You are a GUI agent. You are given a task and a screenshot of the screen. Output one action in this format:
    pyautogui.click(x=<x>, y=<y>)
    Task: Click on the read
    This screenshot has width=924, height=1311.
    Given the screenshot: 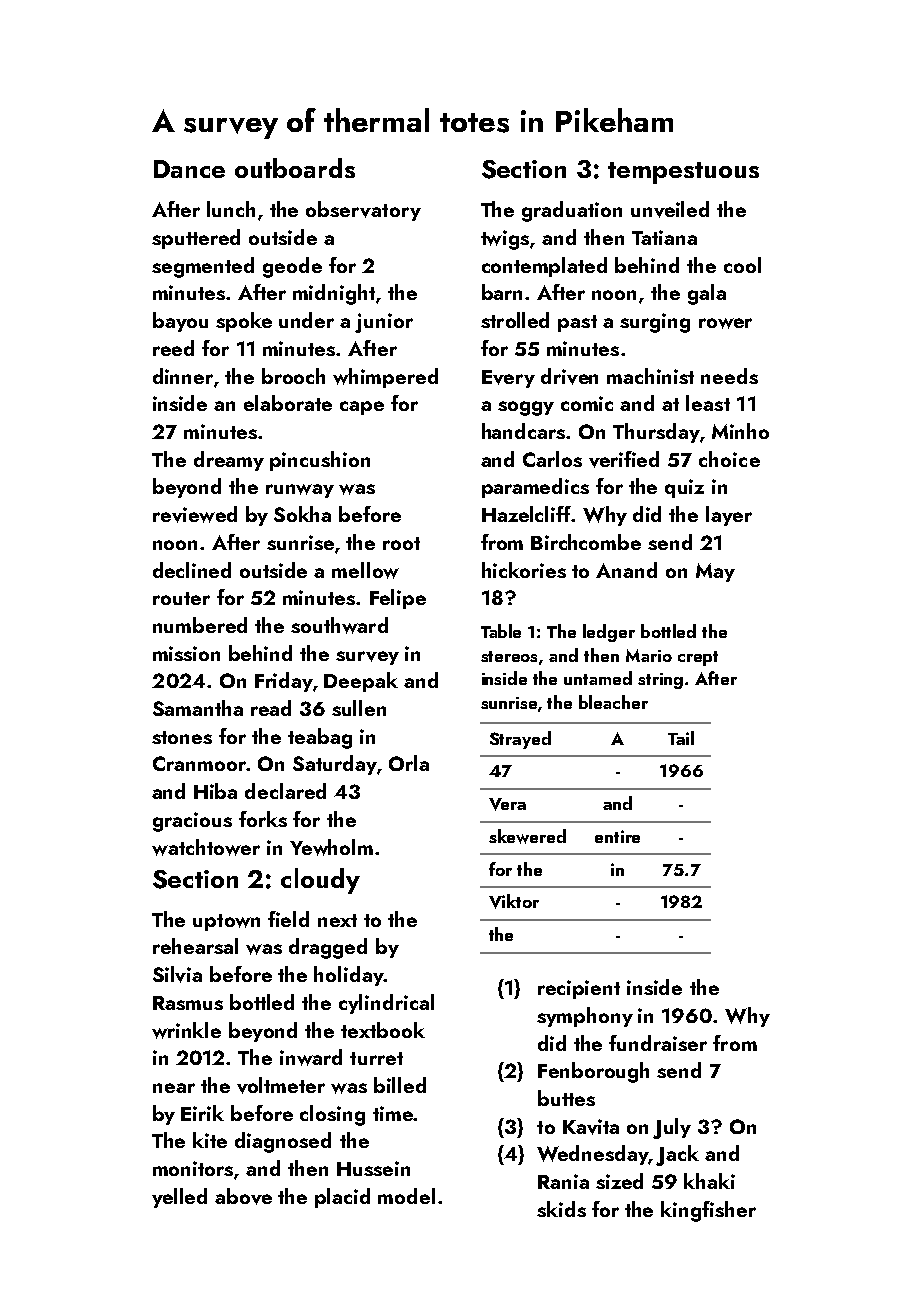 What is the action you would take?
    pyautogui.click(x=271, y=708)
